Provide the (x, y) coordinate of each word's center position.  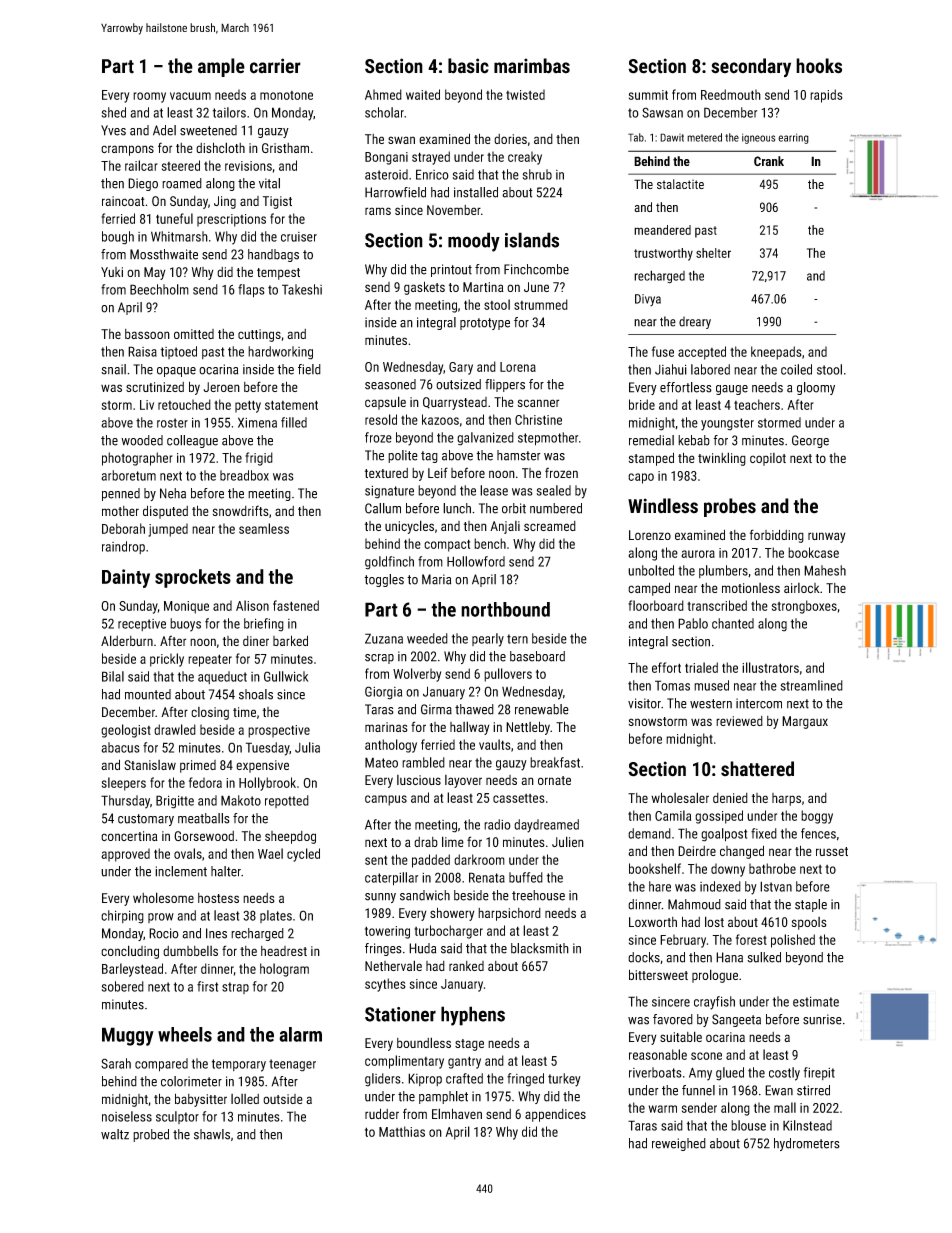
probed (151, 1135)
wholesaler (680, 797)
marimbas (532, 66)
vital (269, 183)
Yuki (112, 272)
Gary (461, 368)
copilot (768, 459)
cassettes (519, 798)
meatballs (204, 818)
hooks (819, 66)
